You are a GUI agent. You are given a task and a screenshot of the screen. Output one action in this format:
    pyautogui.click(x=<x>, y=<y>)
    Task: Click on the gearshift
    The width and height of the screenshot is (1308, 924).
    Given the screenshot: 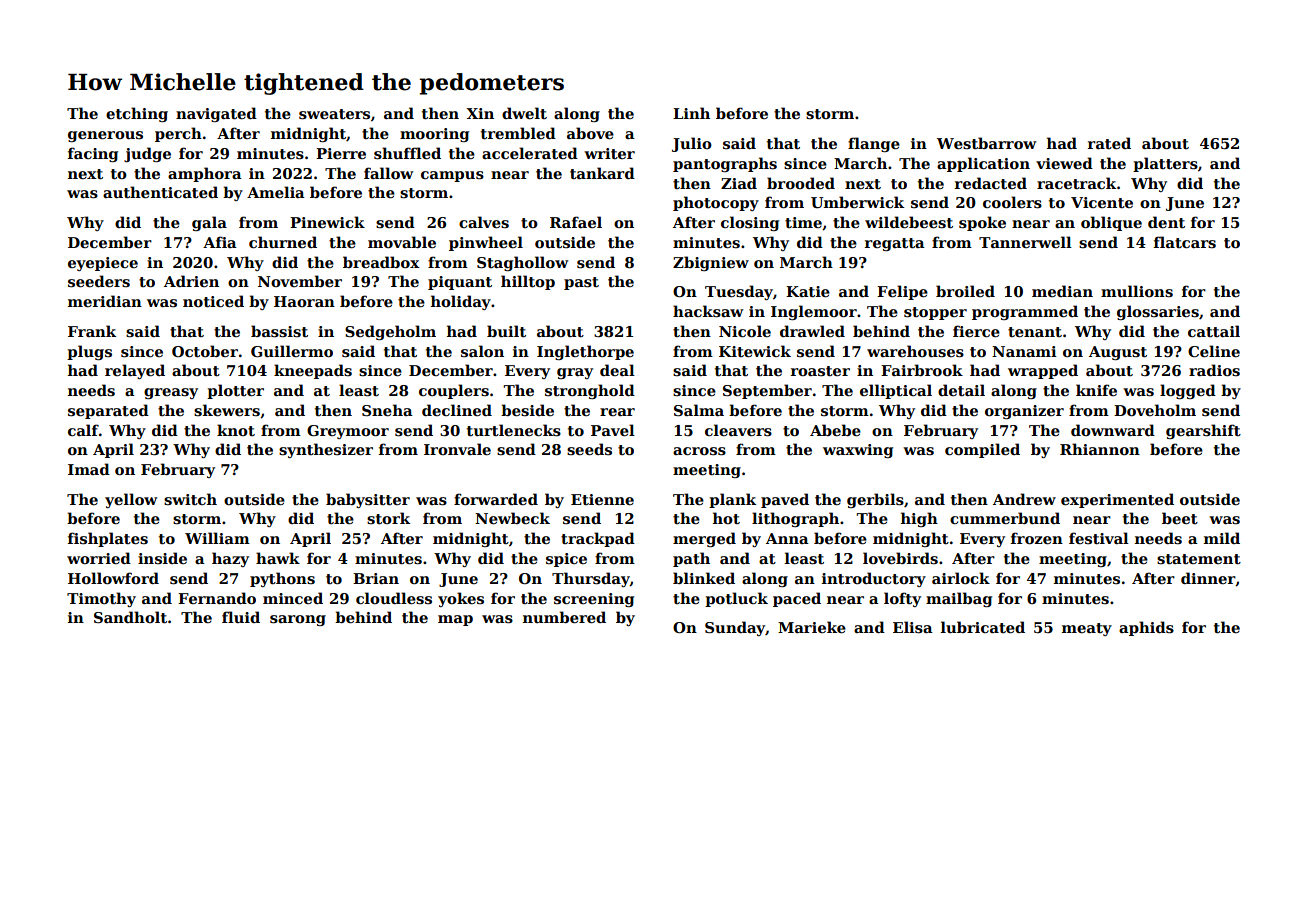 What is the action you would take?
    pyautogui.click(x=1203, y=431)
